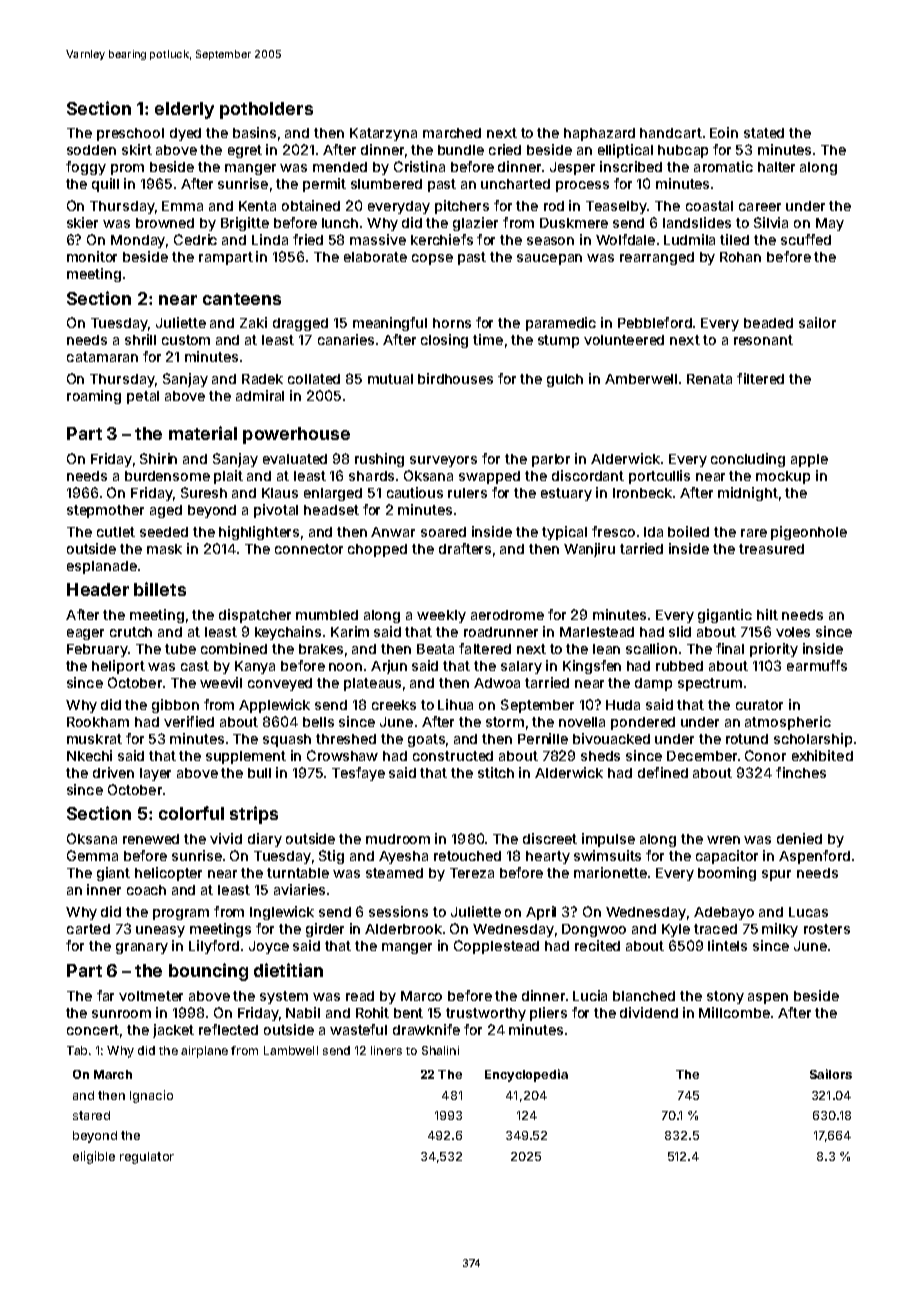  I want to click on Millcombe, so click(734, 1012).
